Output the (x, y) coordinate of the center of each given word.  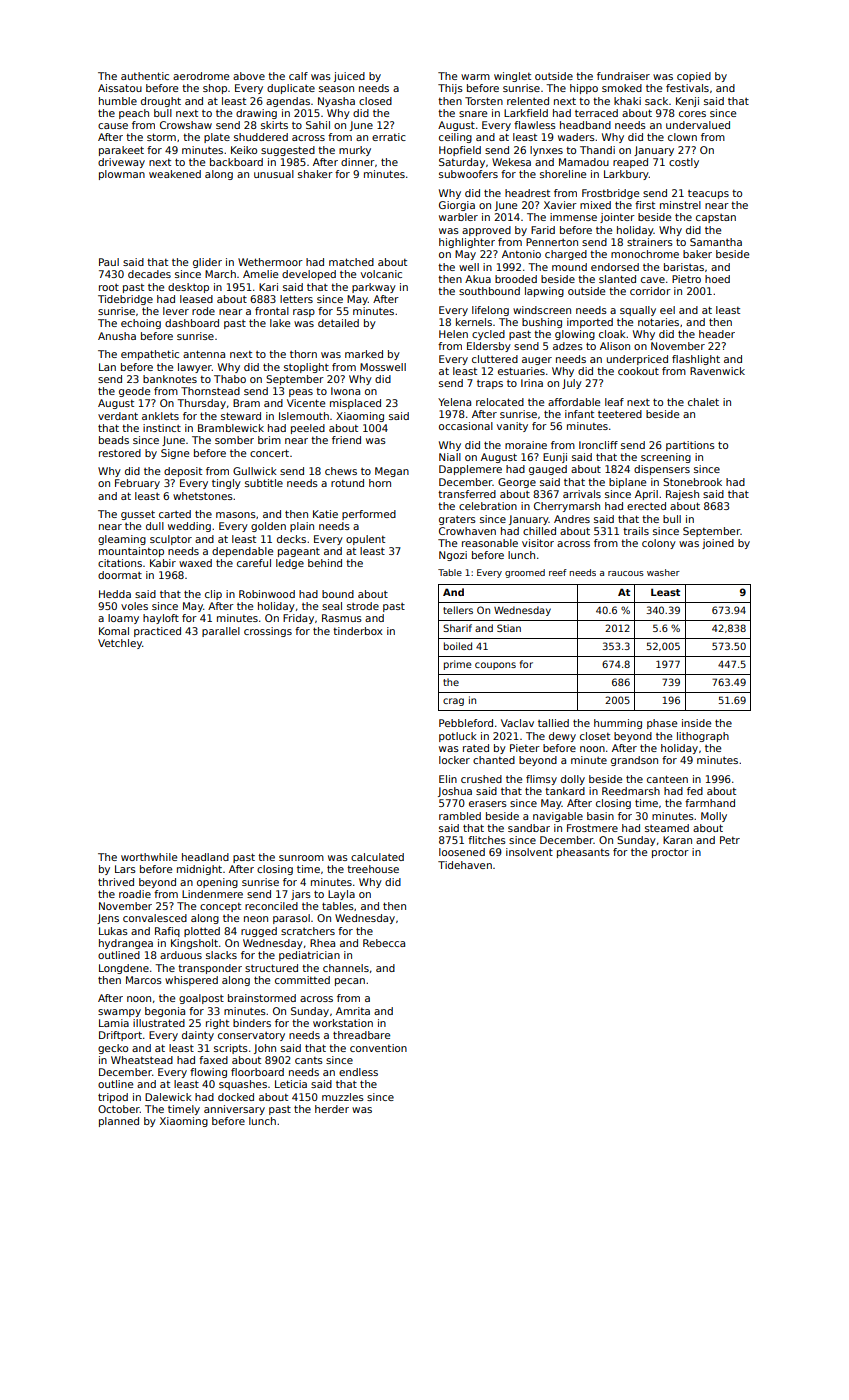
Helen (453, 334)
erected (646, 506)
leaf (614, 402)
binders (252, 1023)
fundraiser (623, 76)
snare (473, 114)
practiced (157, 632)
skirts (274, 125)
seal (332, 606)
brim (269, 440)
